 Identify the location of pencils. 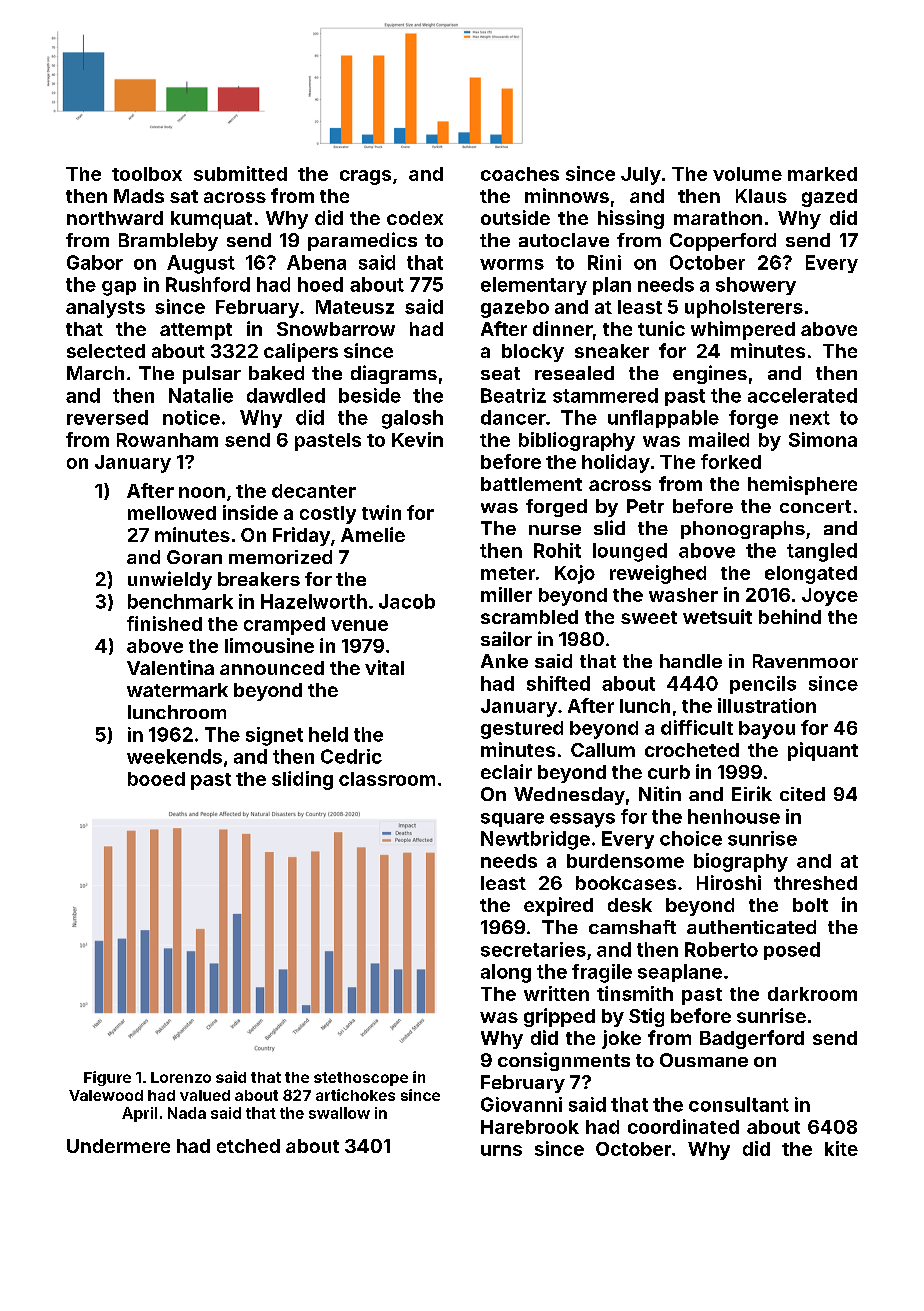
(763, 685).
